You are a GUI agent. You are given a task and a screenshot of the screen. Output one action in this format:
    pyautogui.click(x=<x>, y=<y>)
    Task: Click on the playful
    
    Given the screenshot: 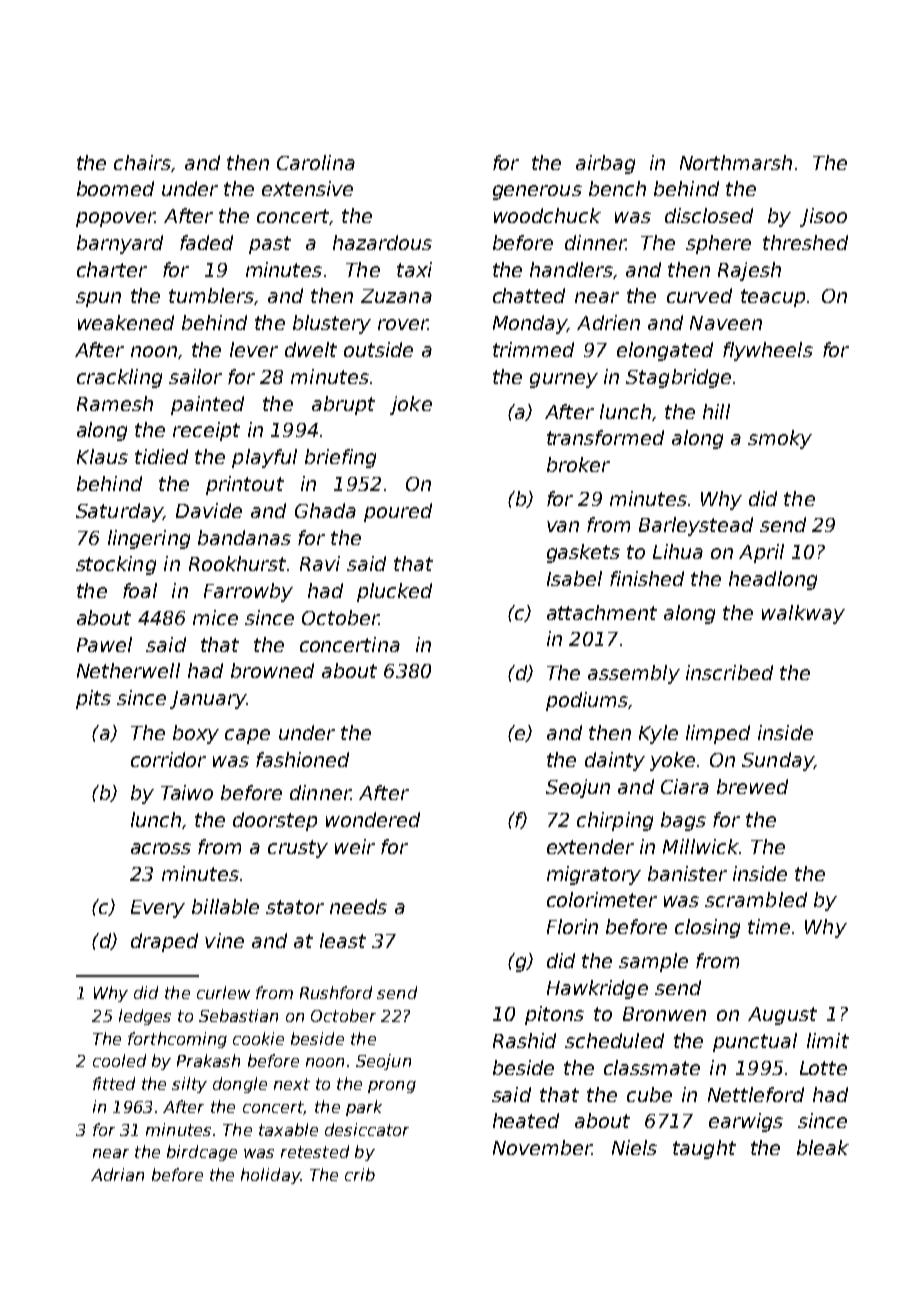 What is the action you would take?
    pyautogui.click(x=264, y=458)
